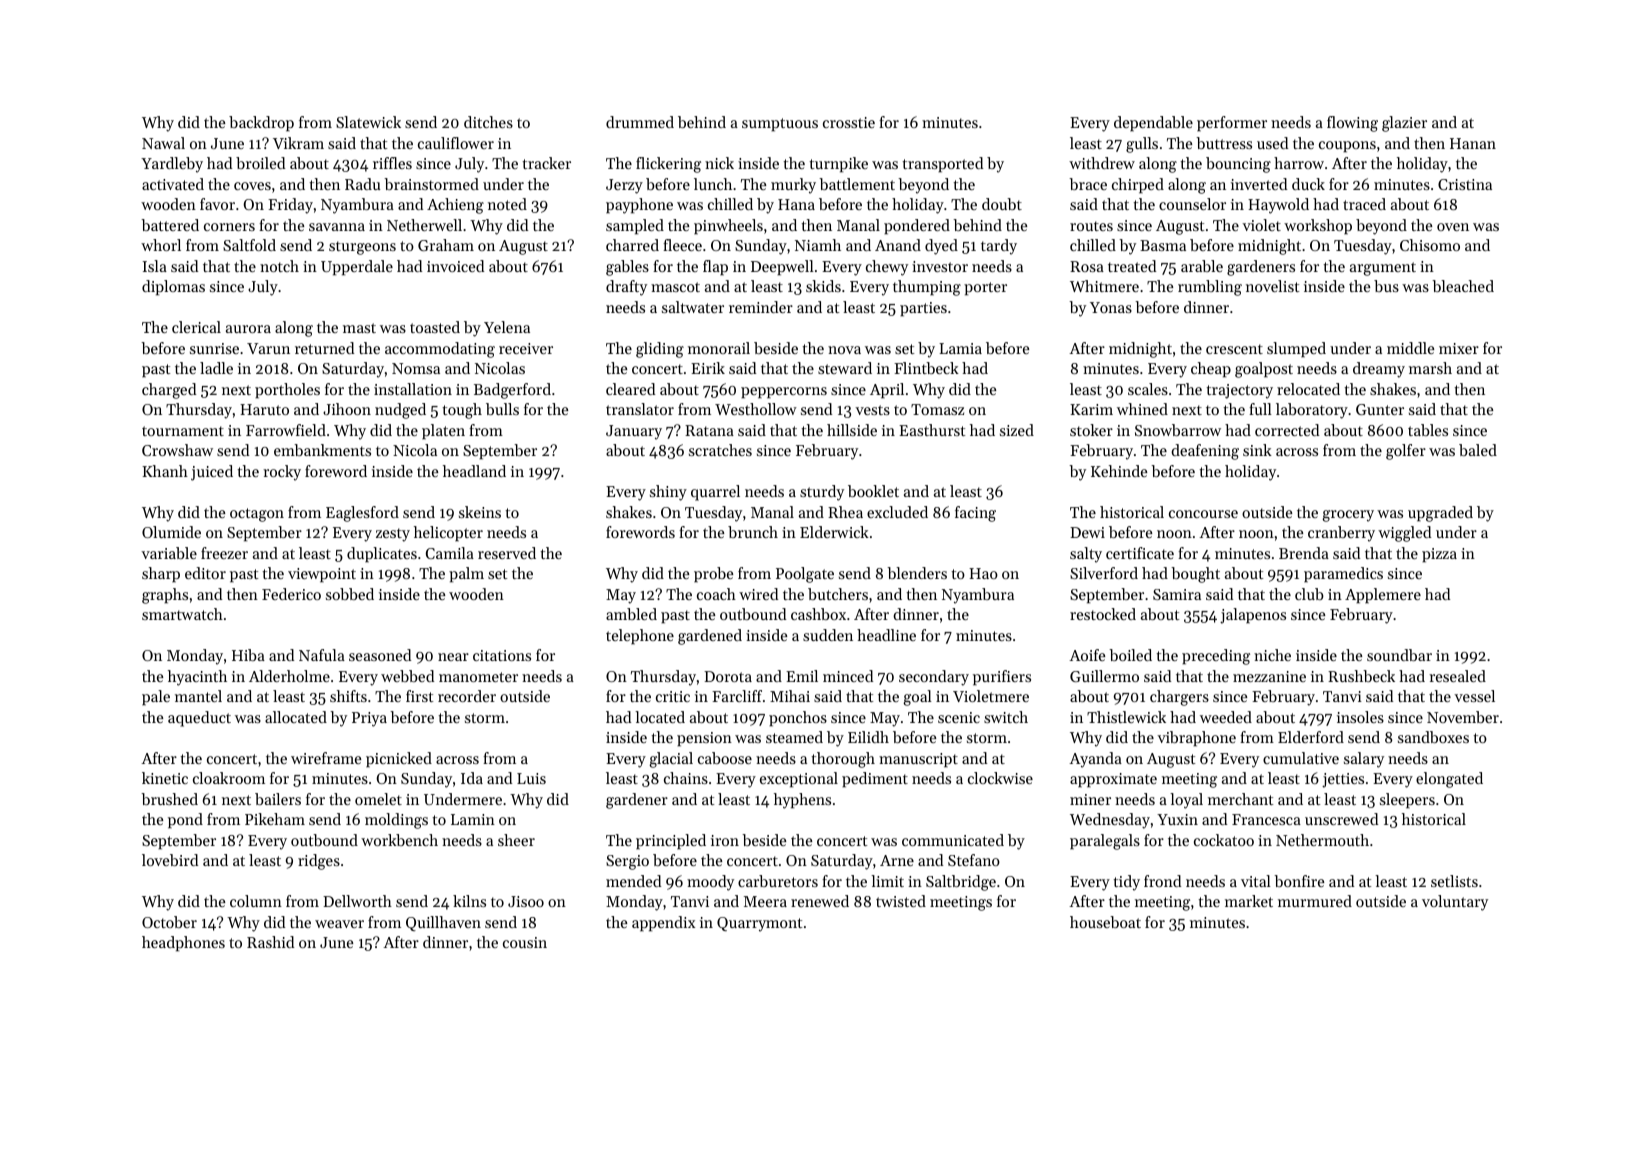  I want to click on Quarrymont, so click(759, 924).
